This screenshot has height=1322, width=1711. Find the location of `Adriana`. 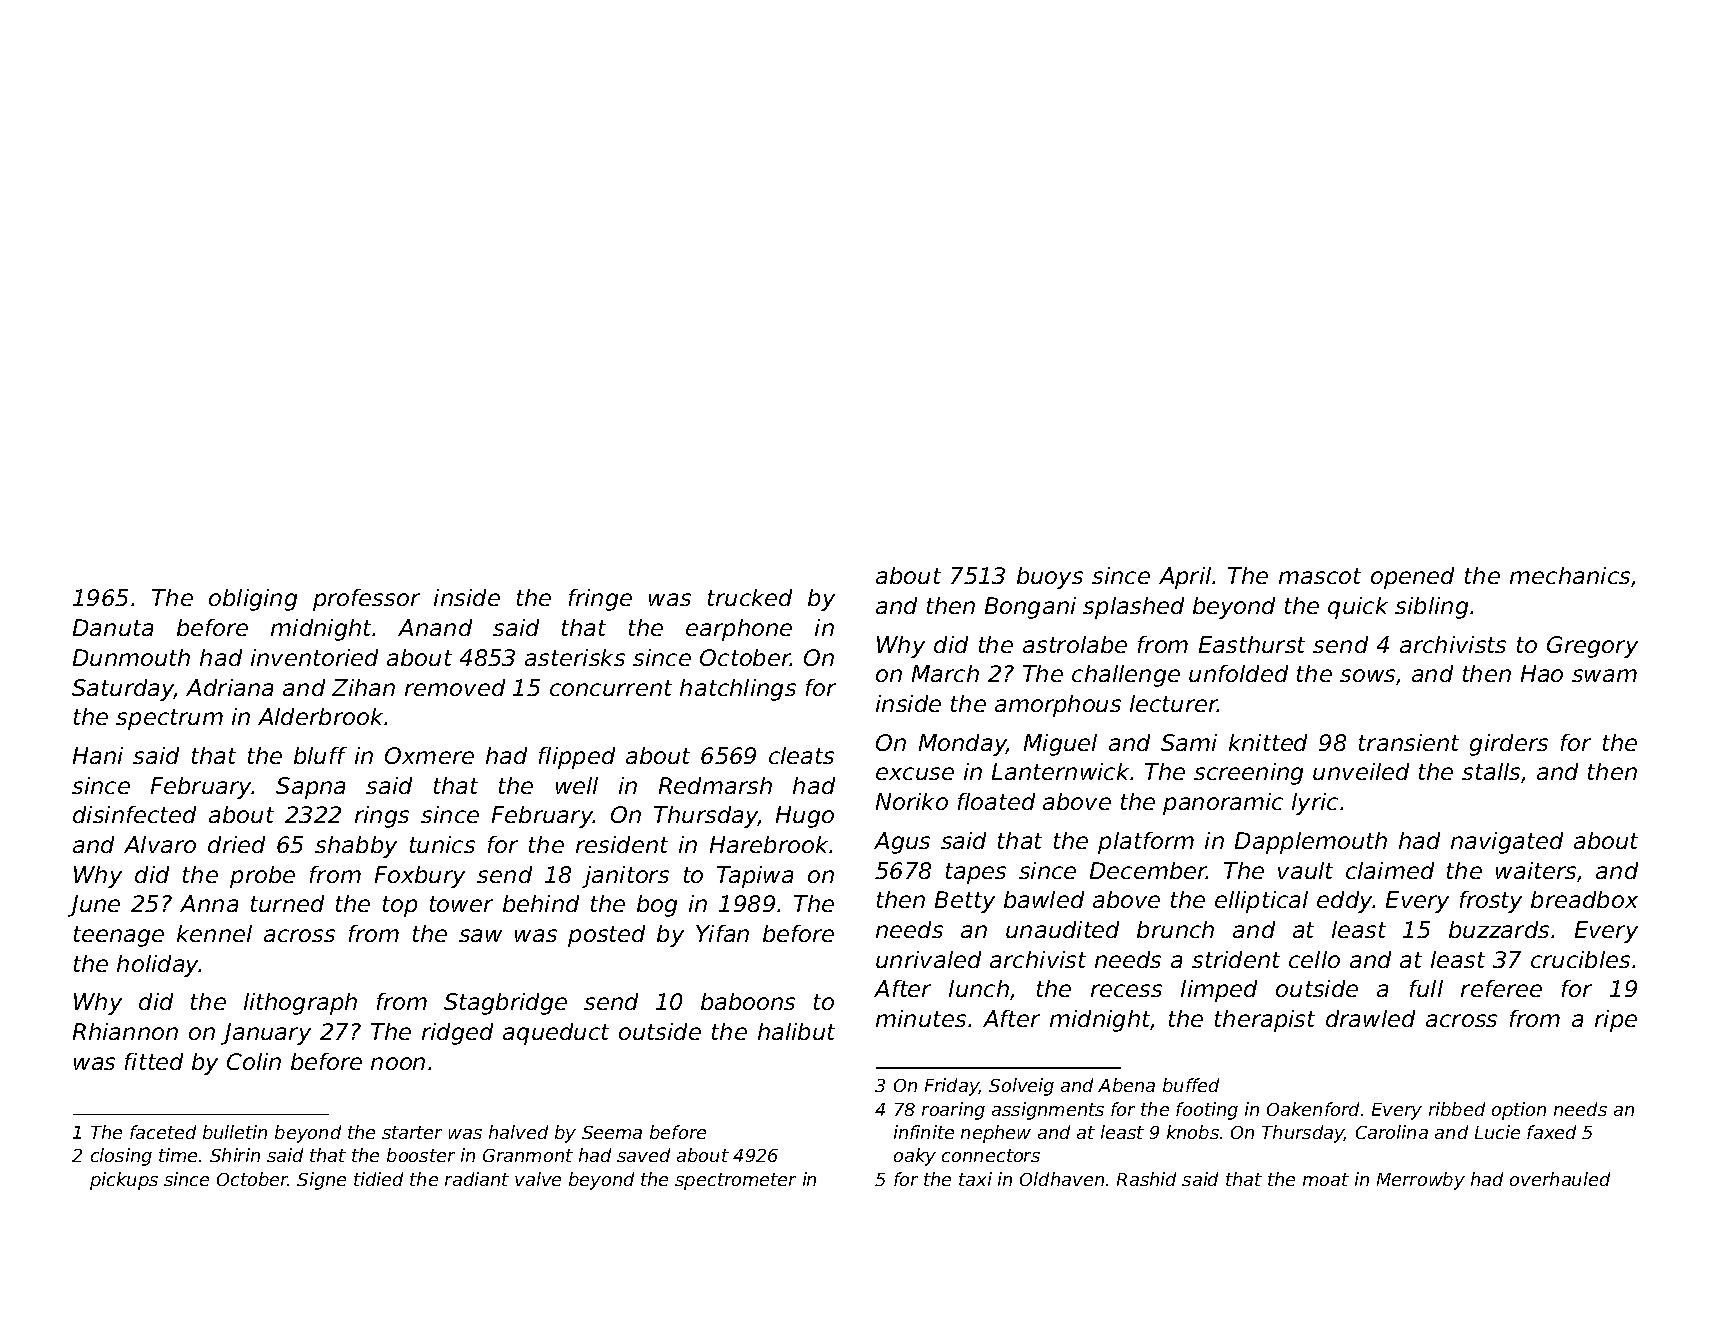

Adriana is located at coordinates (229, 687).
